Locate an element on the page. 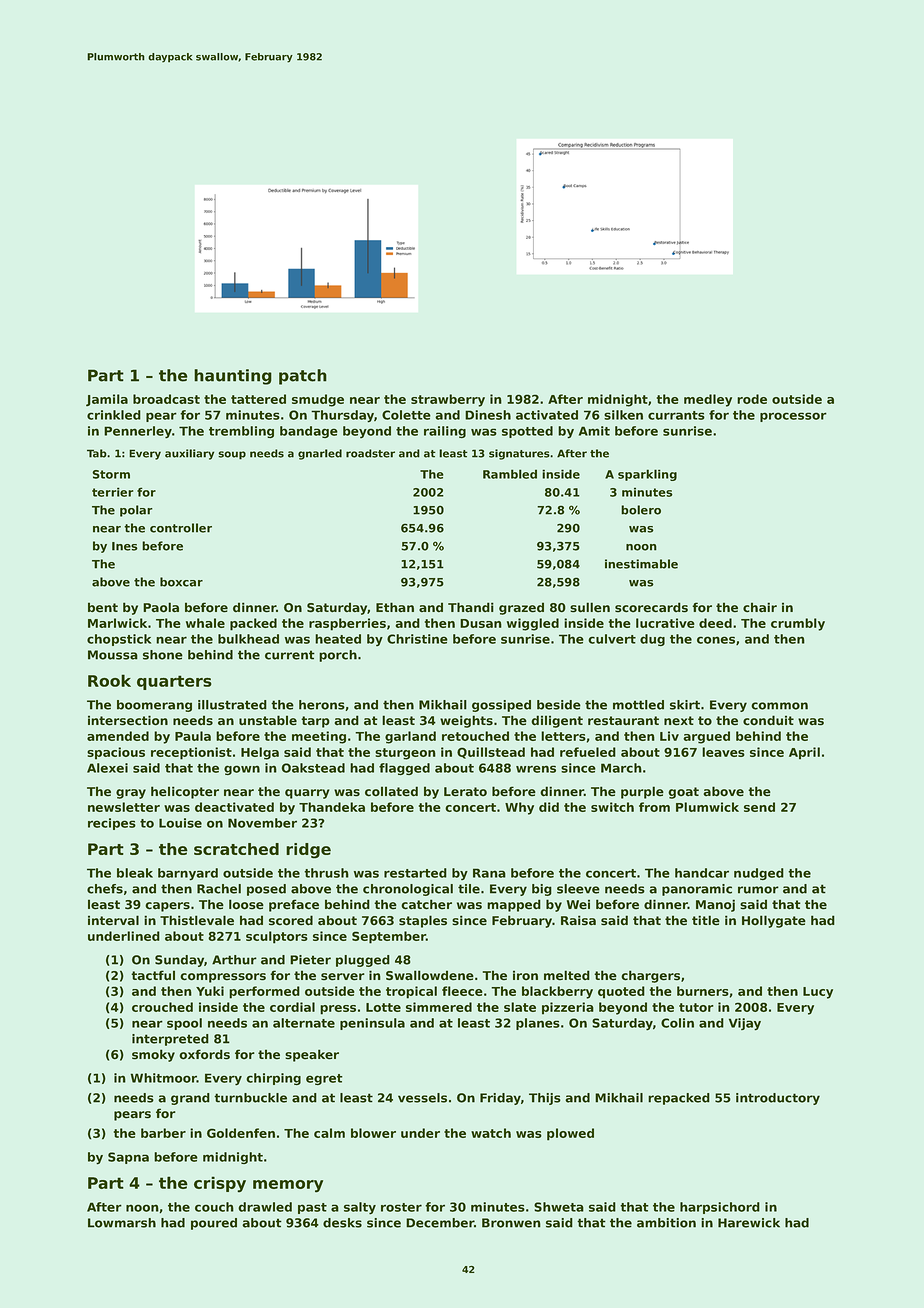  roadster is located at coordinates (370, 453).
